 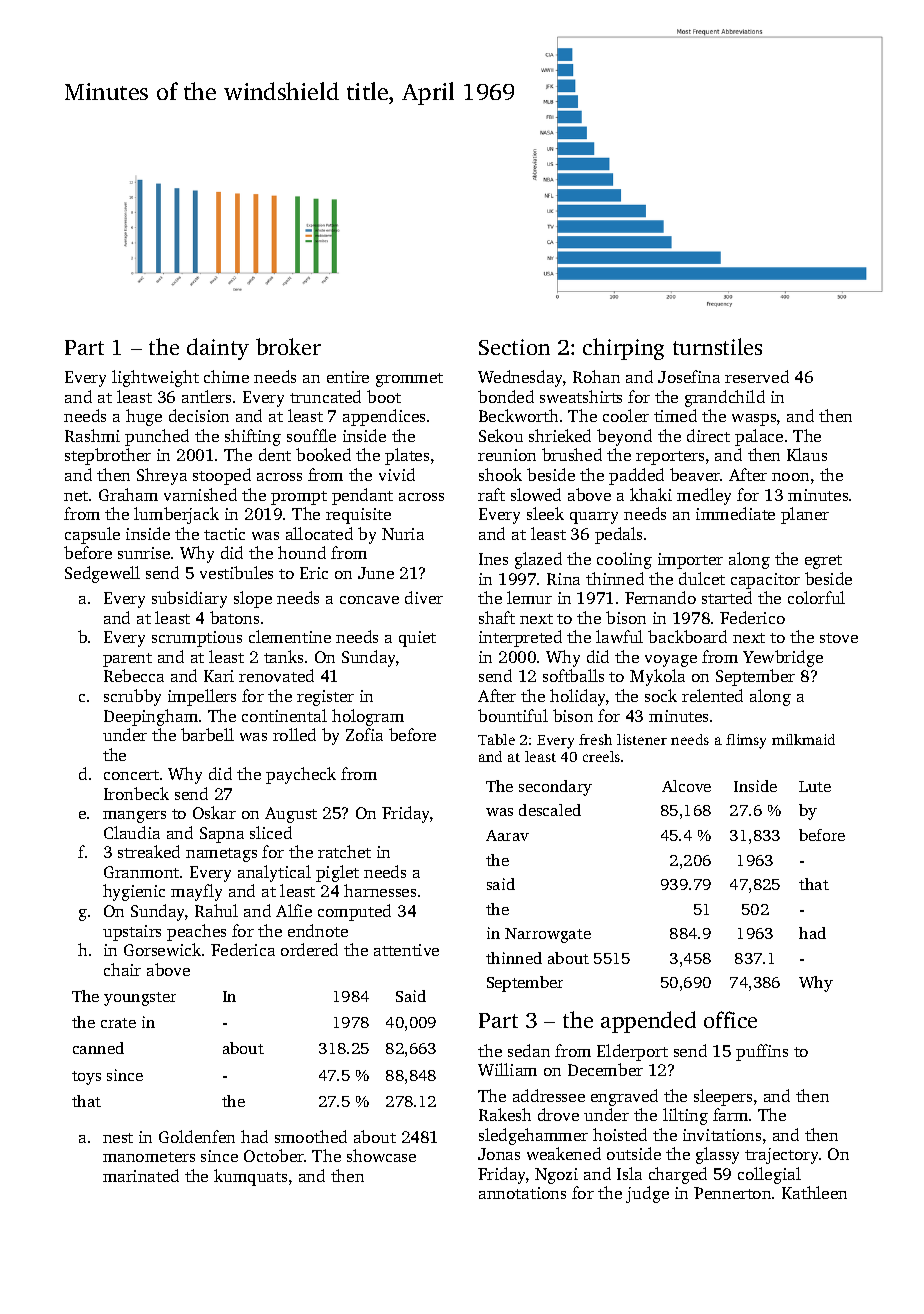 What do you see at coordinates (695, 474) in the screenshot?
I see `beaver` at bounding box center [695, 474].
